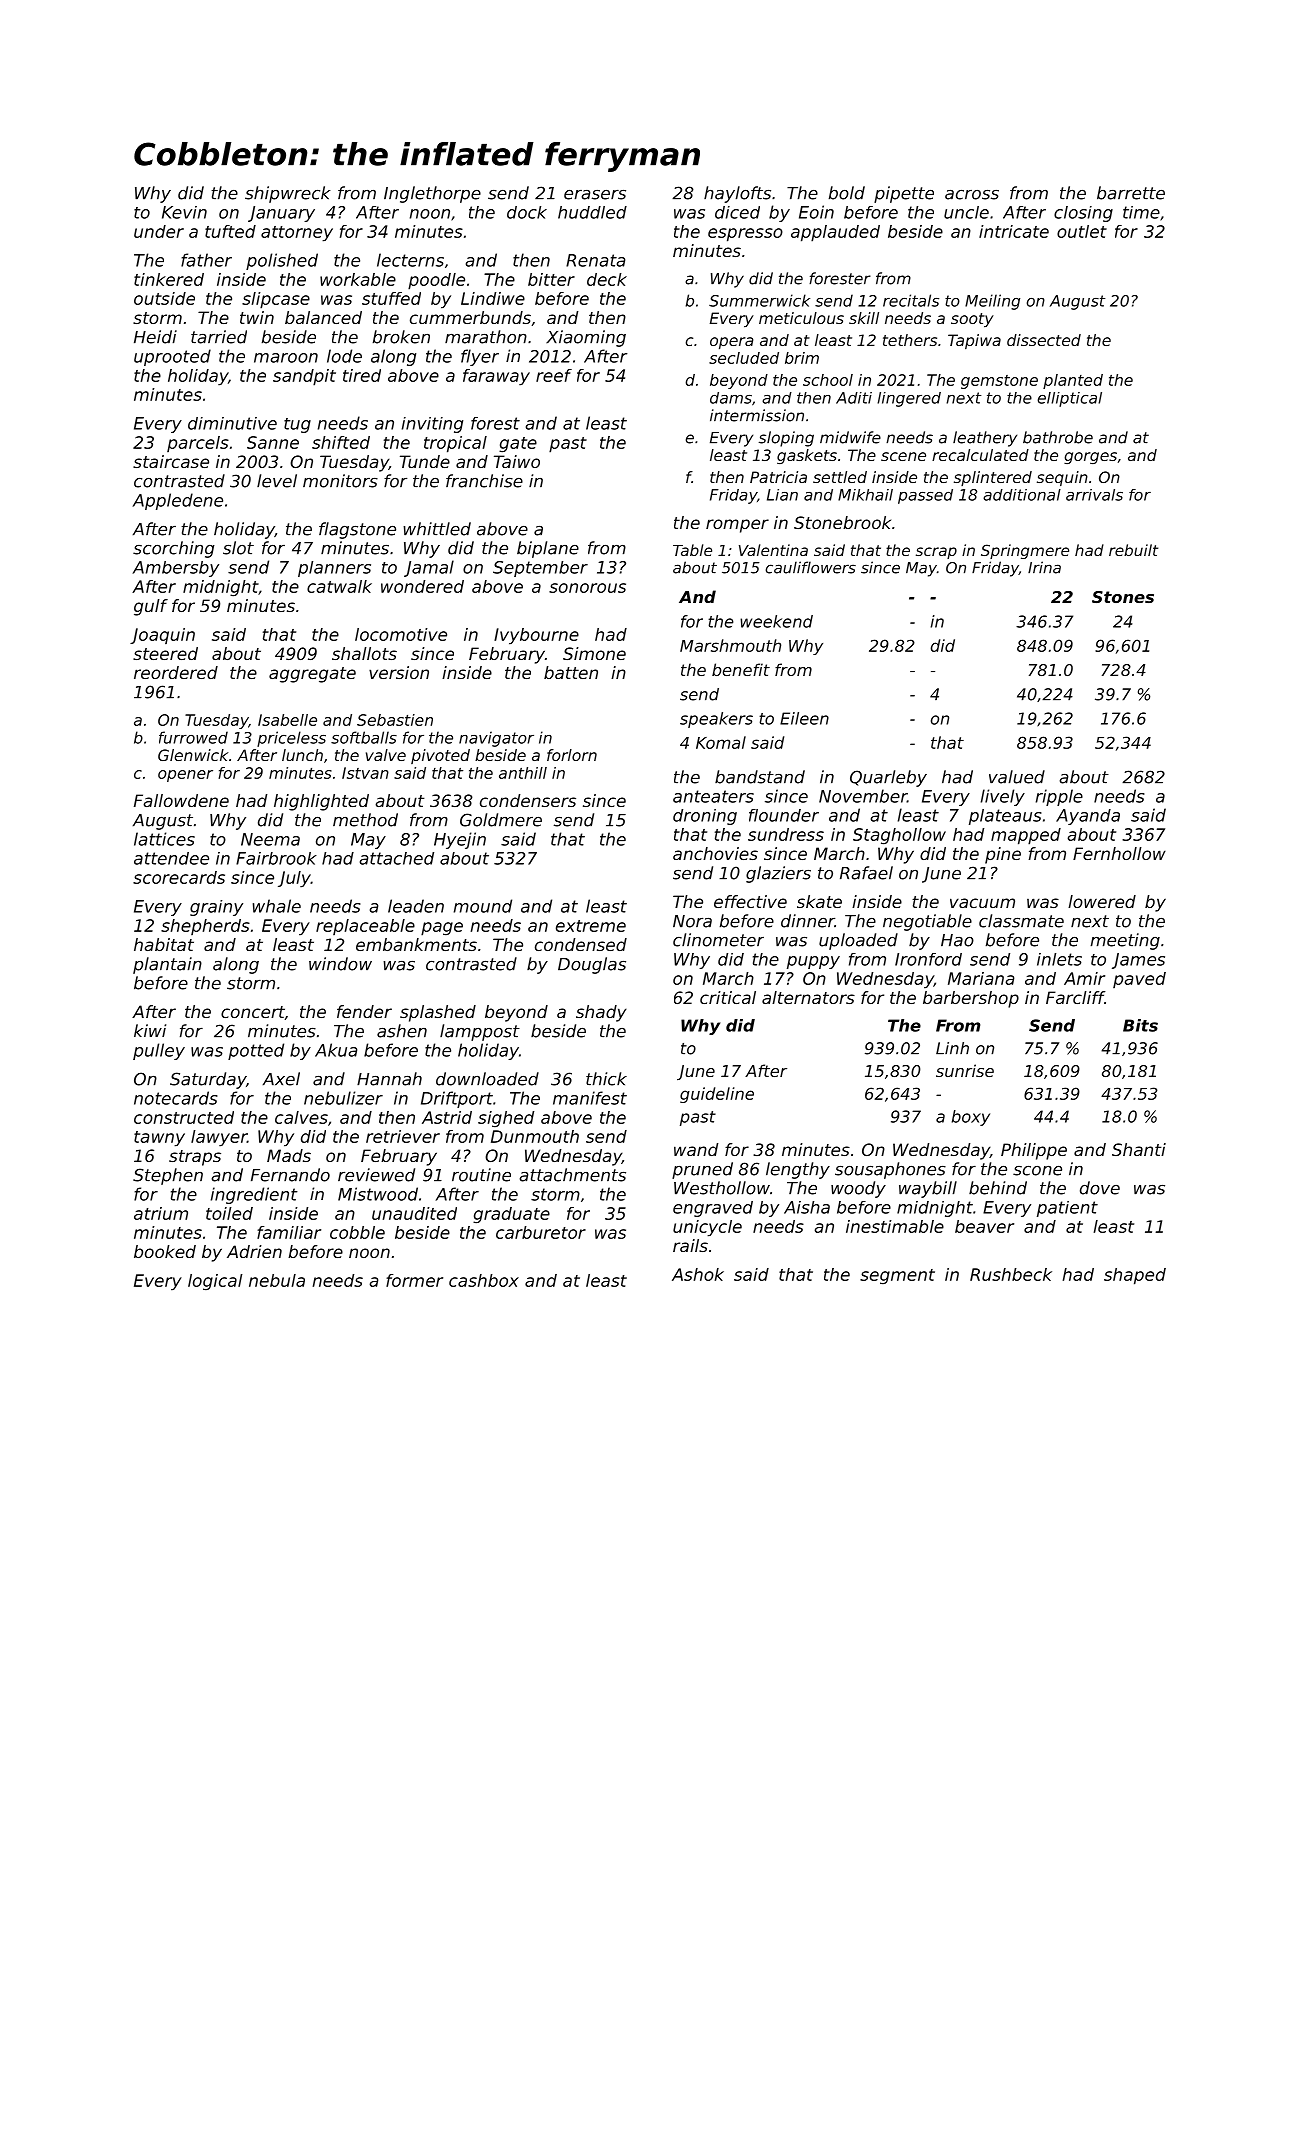  What do you see at coordinates (297, 234) in the screenshot?
I see `attorney` at bounding box center [297, 234].
